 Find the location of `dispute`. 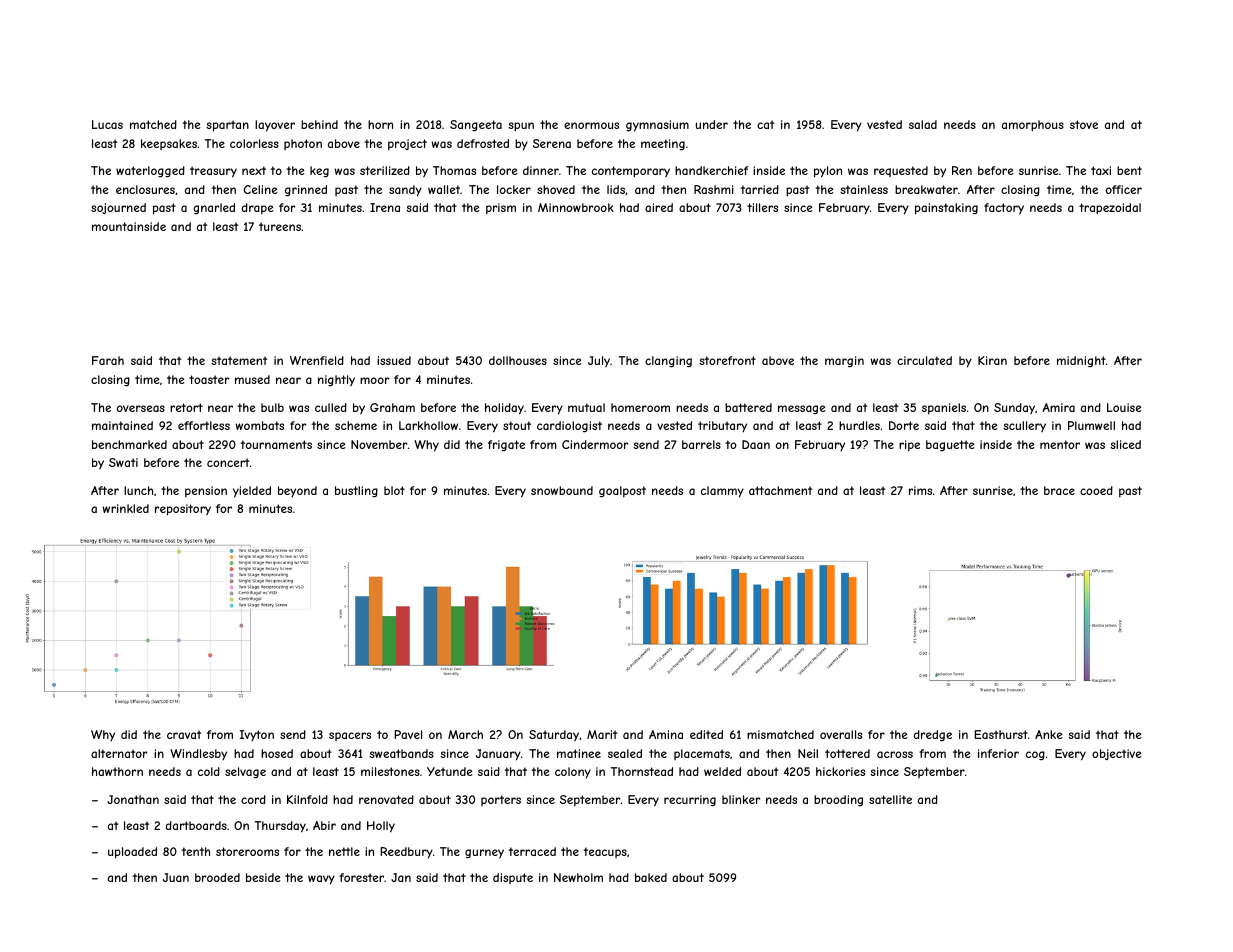

dispute is located at coordinates (513, 878).
